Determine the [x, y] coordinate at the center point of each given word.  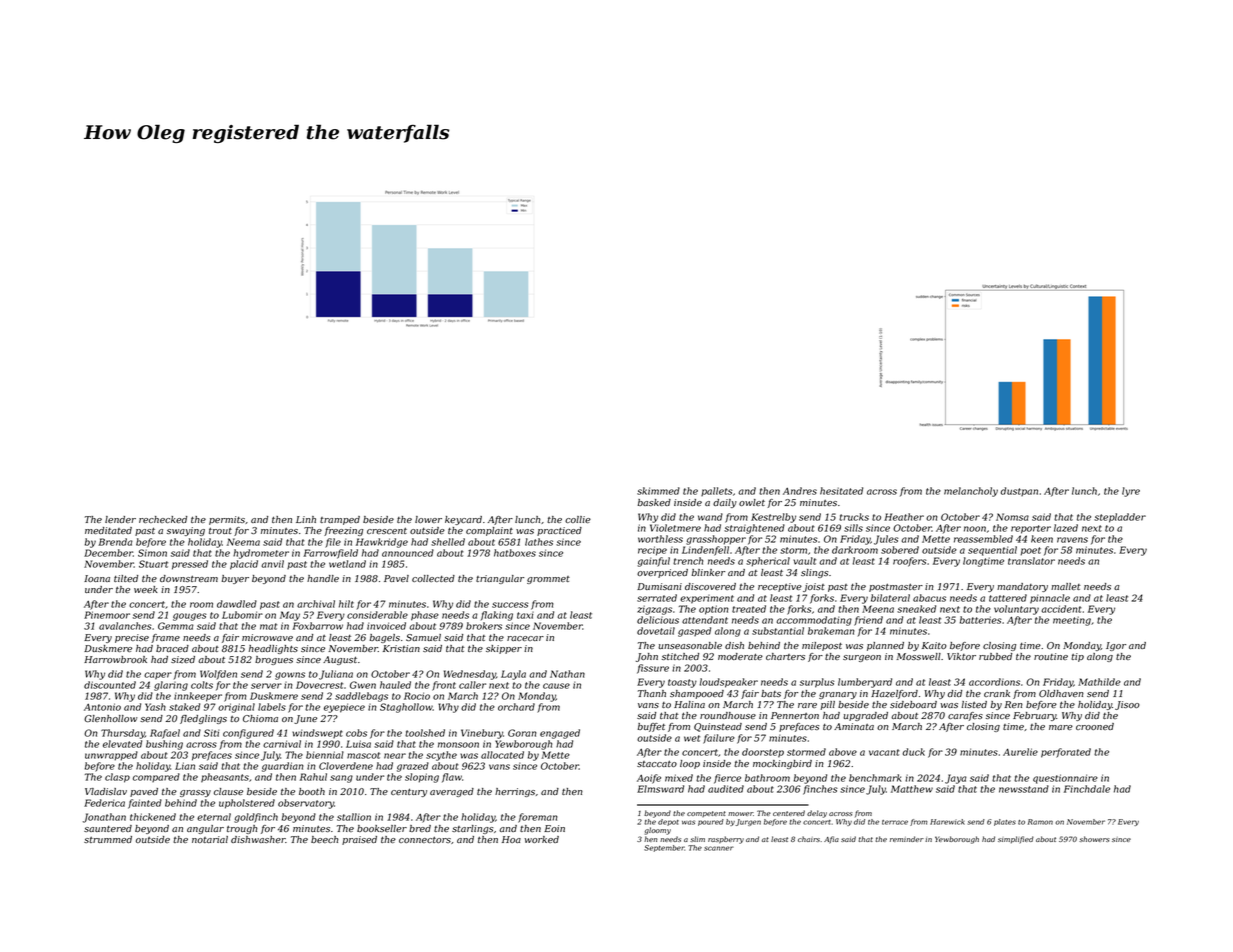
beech [325, 839]
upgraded [865, 716]
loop [690, 764]
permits [227, 520]
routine [1051, 656]
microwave [267, 637]
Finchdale [1087, 789]
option [714, 610]
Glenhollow [110, 718]
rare [807, 705]
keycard [463, 520]
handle [323, 578]
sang [341, 779]
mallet [1065, 586]
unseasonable [690, 645]
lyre [1131, 492]
